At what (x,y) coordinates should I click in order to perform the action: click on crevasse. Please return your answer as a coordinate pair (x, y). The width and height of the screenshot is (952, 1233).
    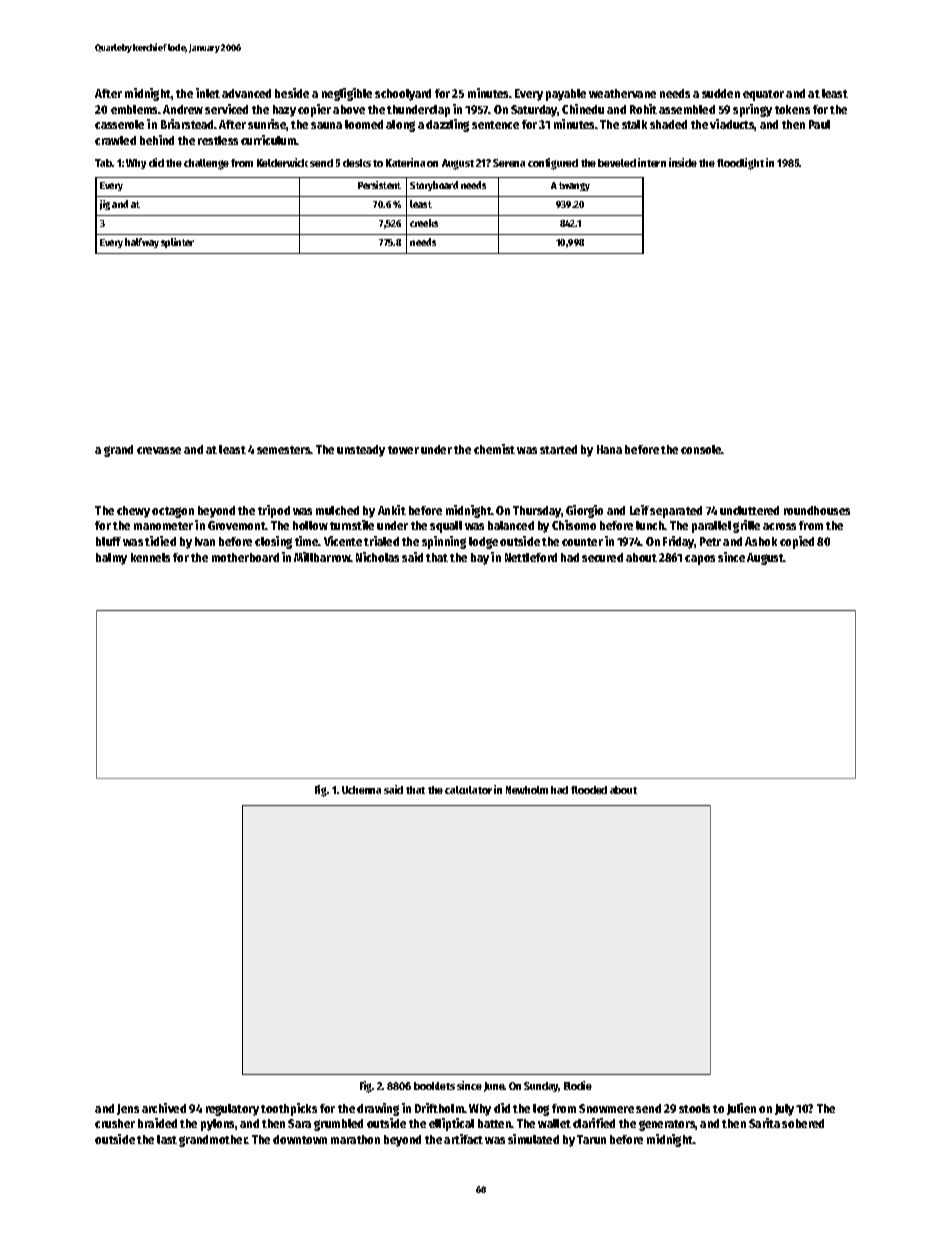
    Looking at the image, I should click on (159, 450).
